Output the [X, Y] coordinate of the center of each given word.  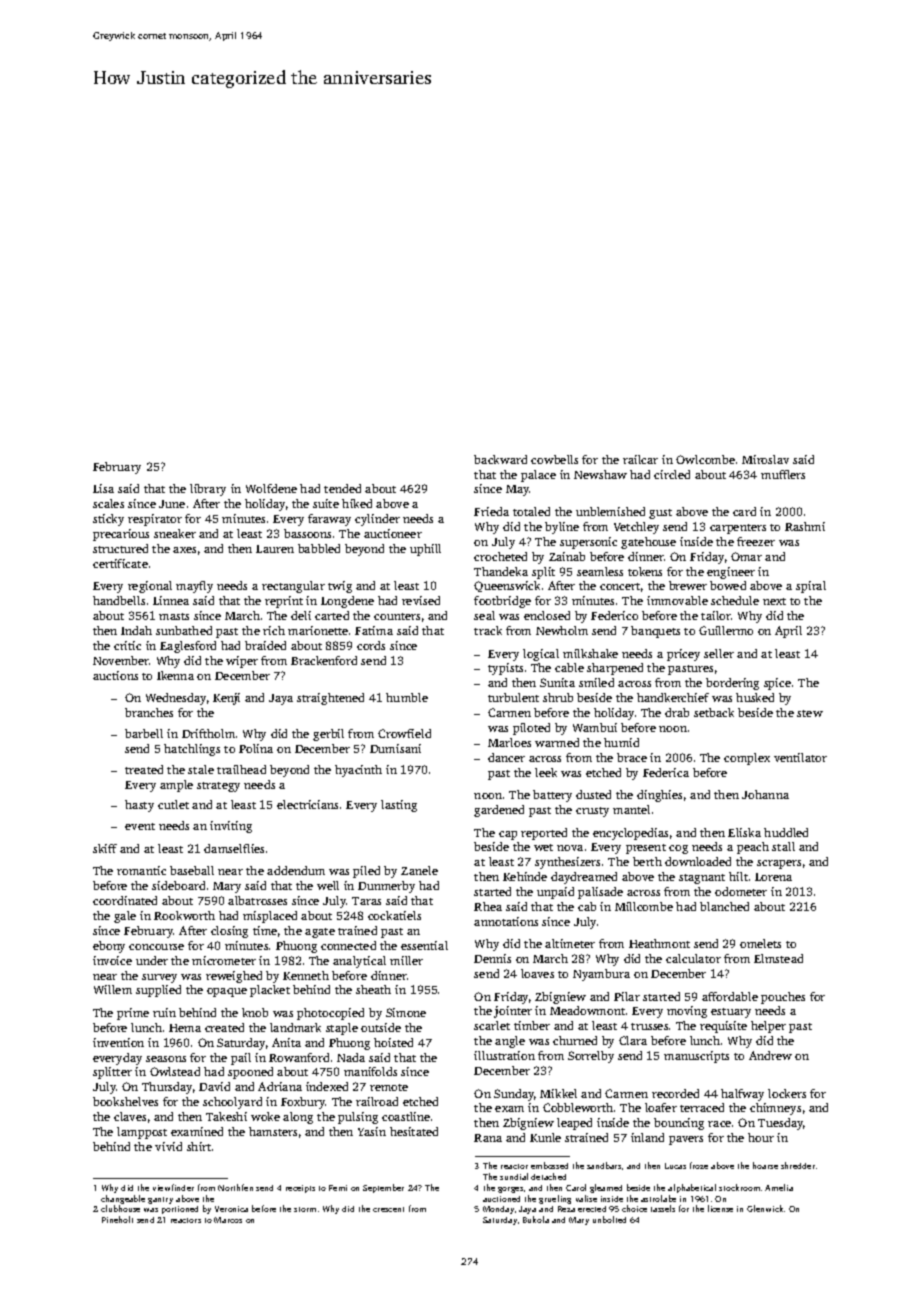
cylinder [377, 520]
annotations [506, 921]
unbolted [609, 1219]
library [208, 490]
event [140, 826]
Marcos [228, 1220]
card [744, 511]
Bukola [536, 1219]
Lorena [773, 877]
